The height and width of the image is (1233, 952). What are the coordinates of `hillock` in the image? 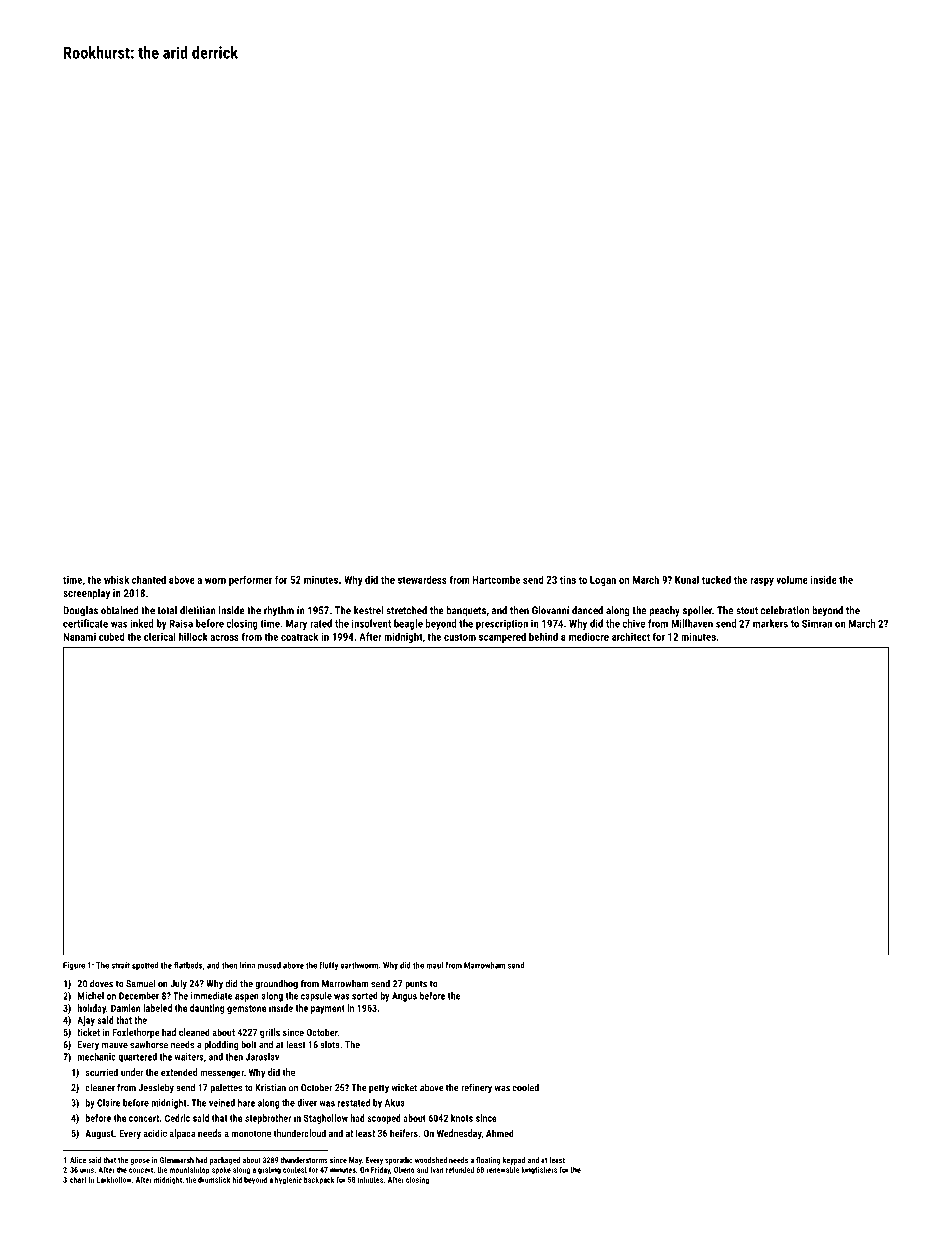 It's located at (193, 636).
